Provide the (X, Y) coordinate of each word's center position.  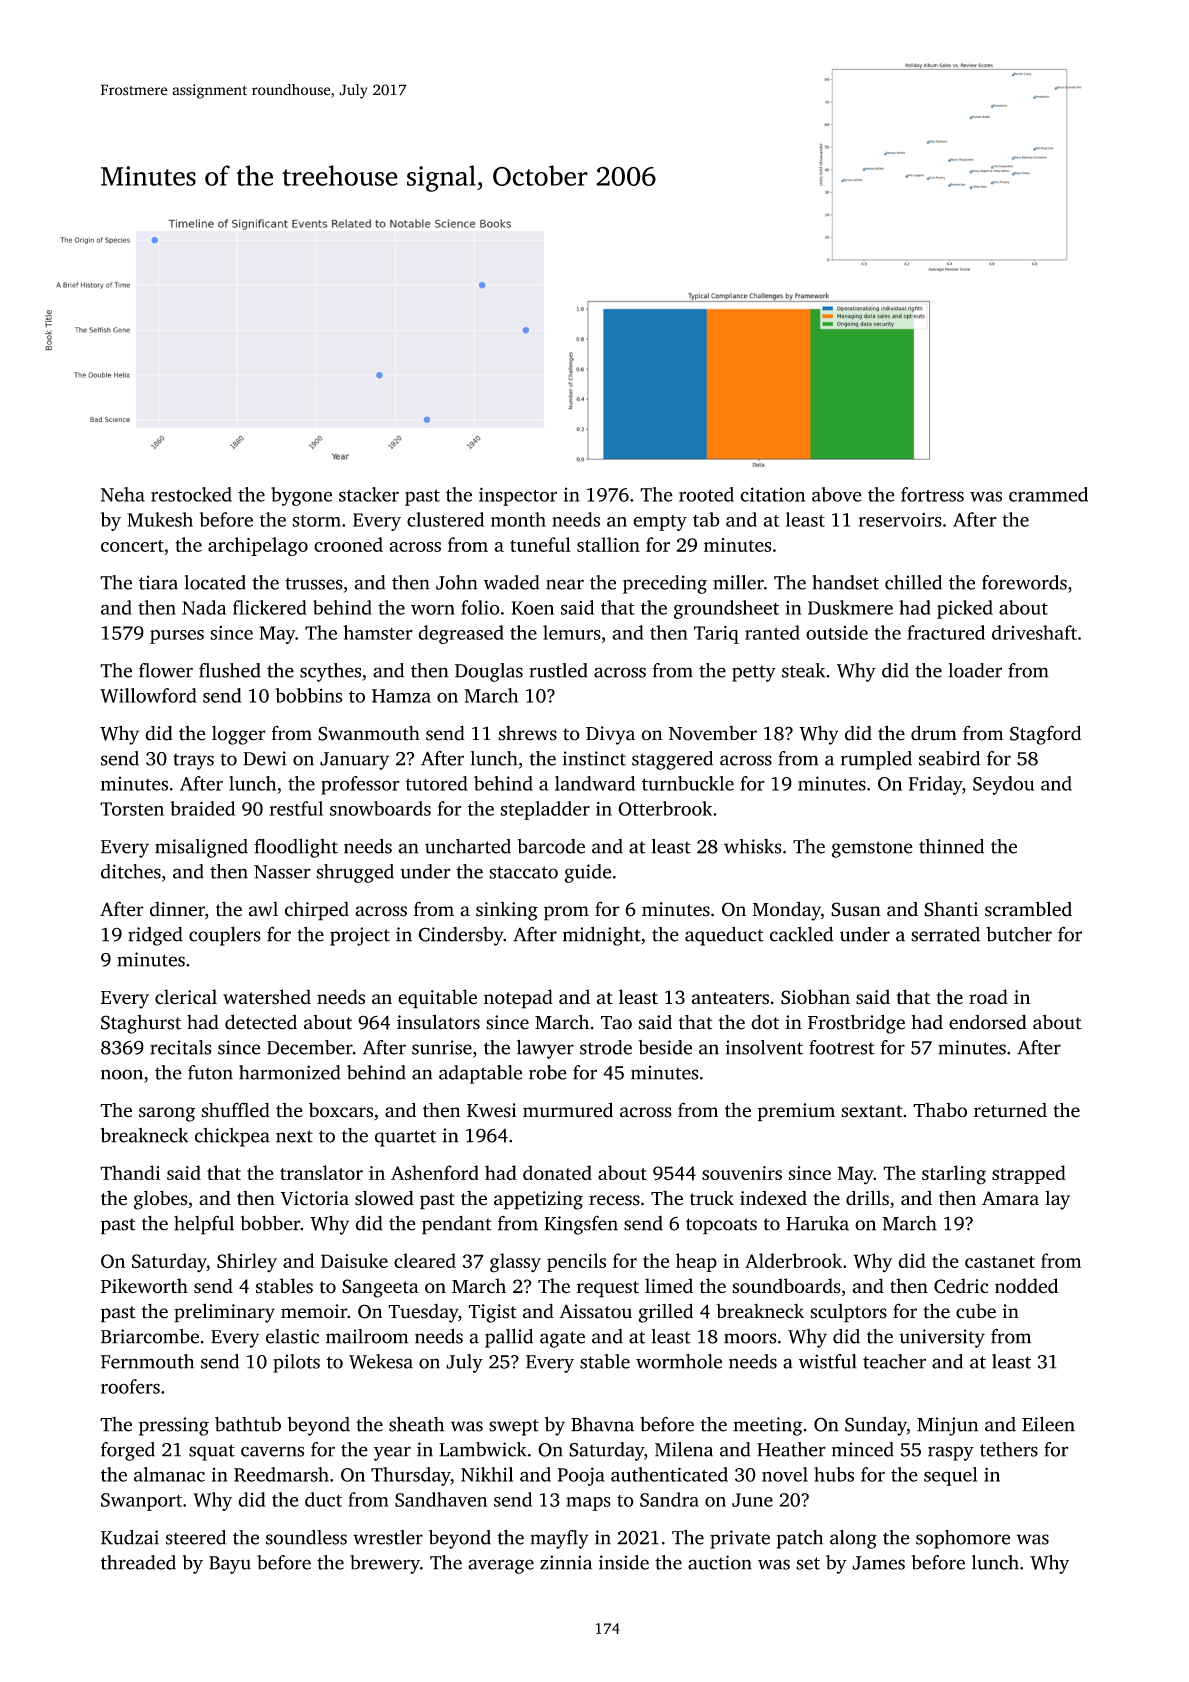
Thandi (130, 1172)
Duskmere (850, 607)
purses (177, 637)
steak (804, 670)
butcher (1019, 934)
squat (212, 1452)
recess (614, 1200)
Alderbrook (793, 1260)
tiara (158, 582)
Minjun (947, 1426)
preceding (665, 584)
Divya (610, 735)
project (360, 936)
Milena (684, 1449)
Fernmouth (147, 1361)
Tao (616, 1023)
